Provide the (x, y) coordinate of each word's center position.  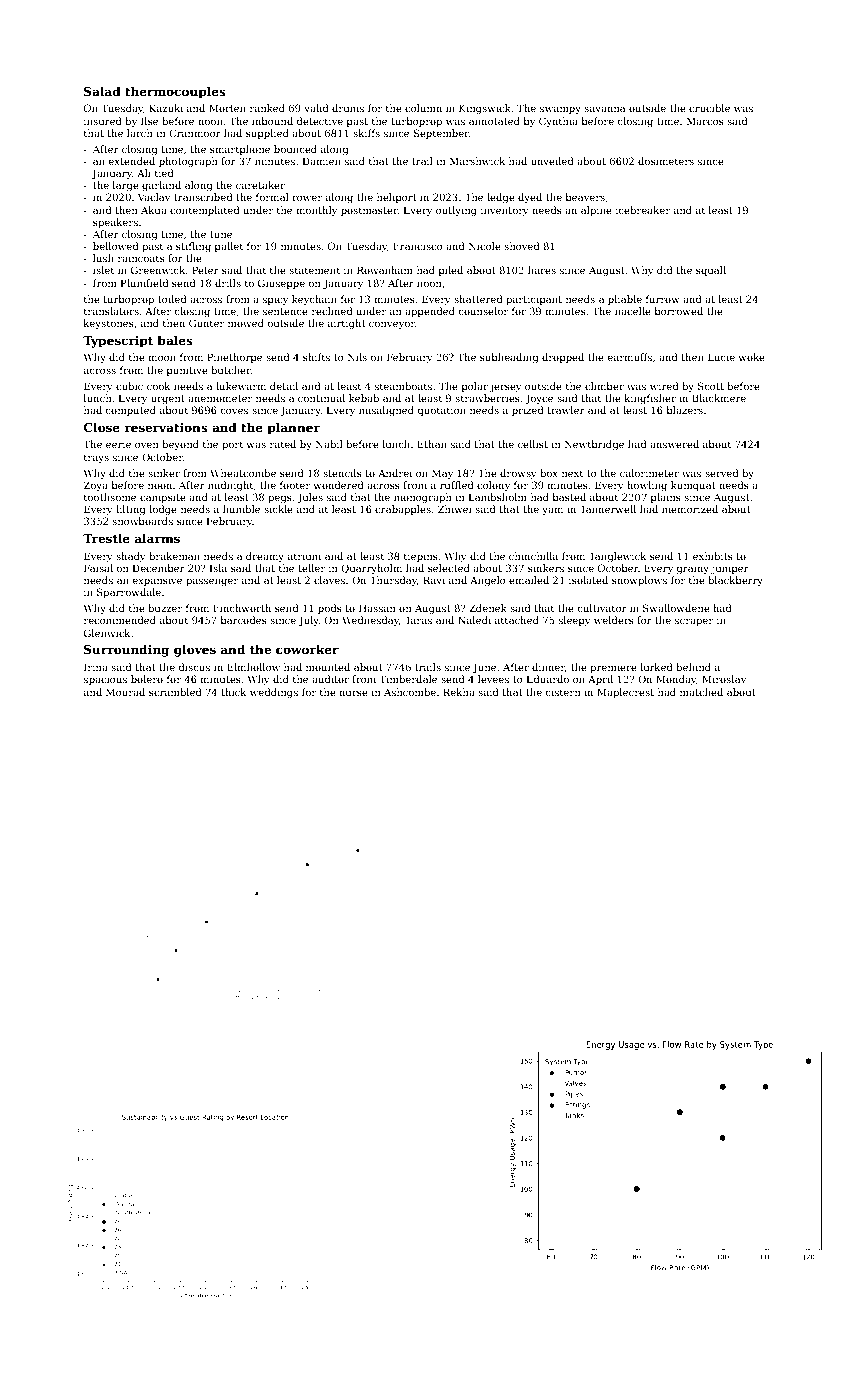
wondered (339, 485)
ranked (267, 108)
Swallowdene (676, 608)
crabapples (403, 510)
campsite (163, 498)
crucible (709, 108)
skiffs (366, 133)
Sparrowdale (129, 593)
